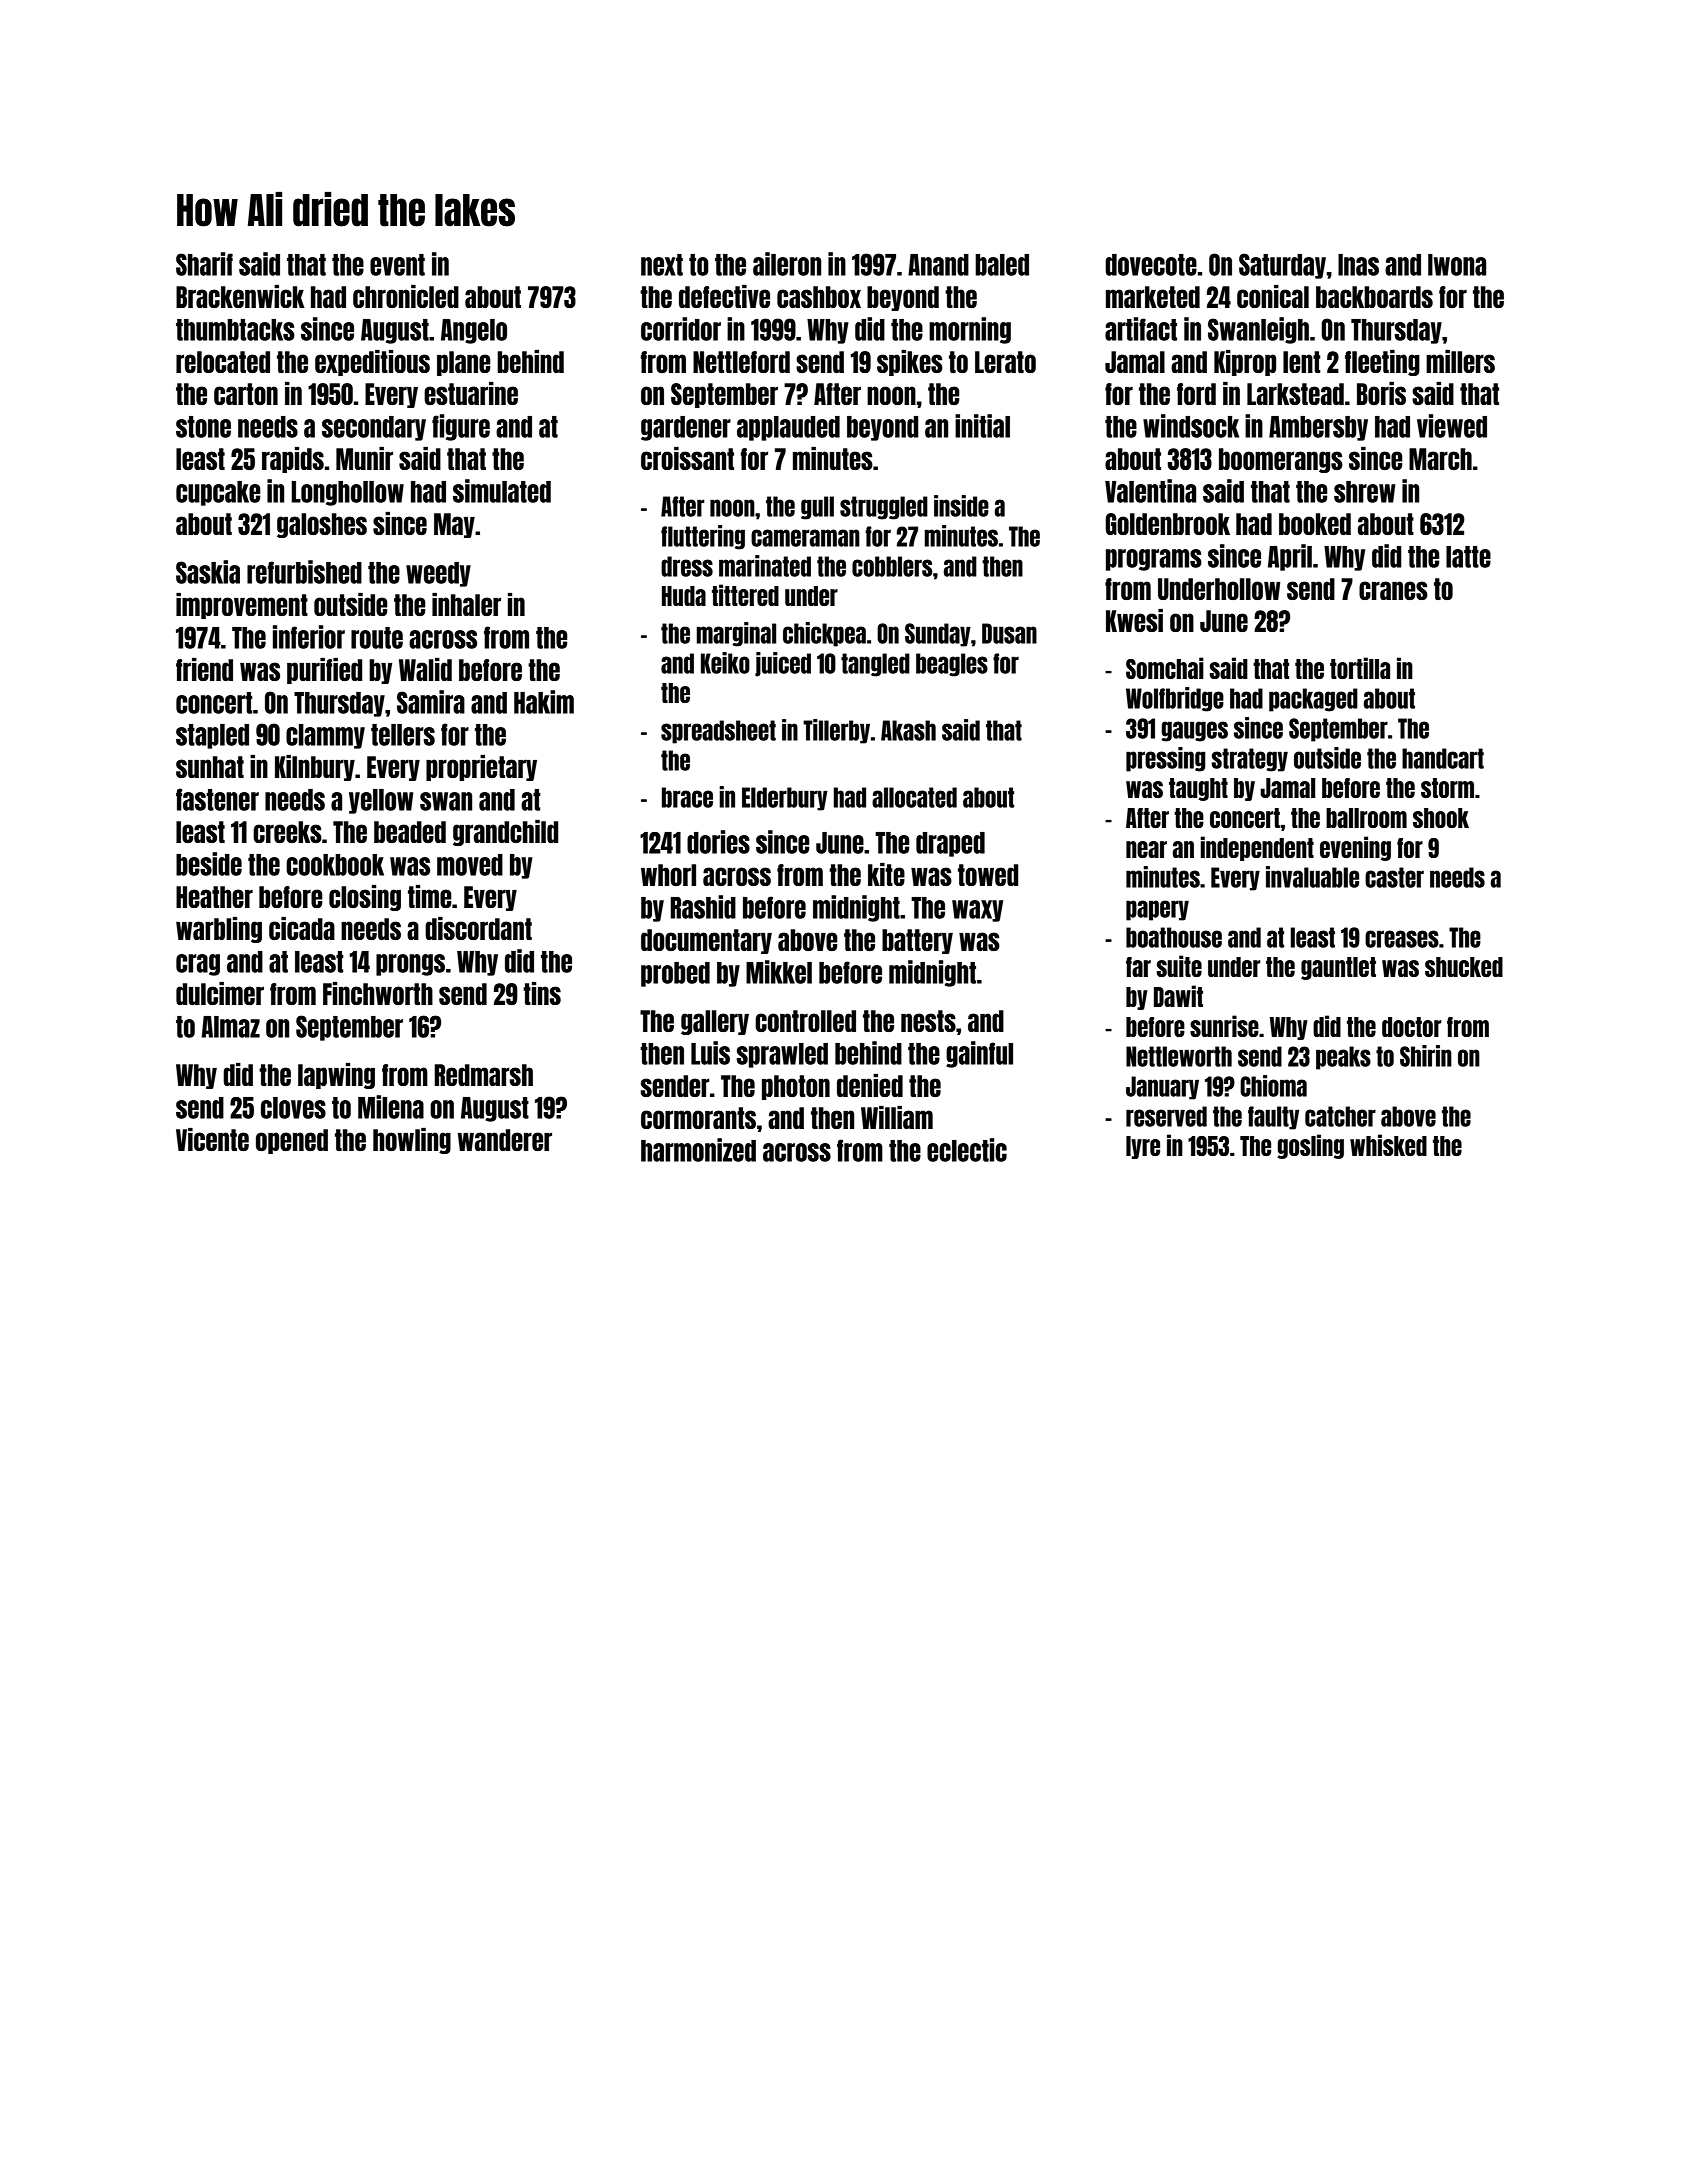 The height and width of the screenshot is (2178, 1683). I want to click on Vicente, so click(212, 1139).
